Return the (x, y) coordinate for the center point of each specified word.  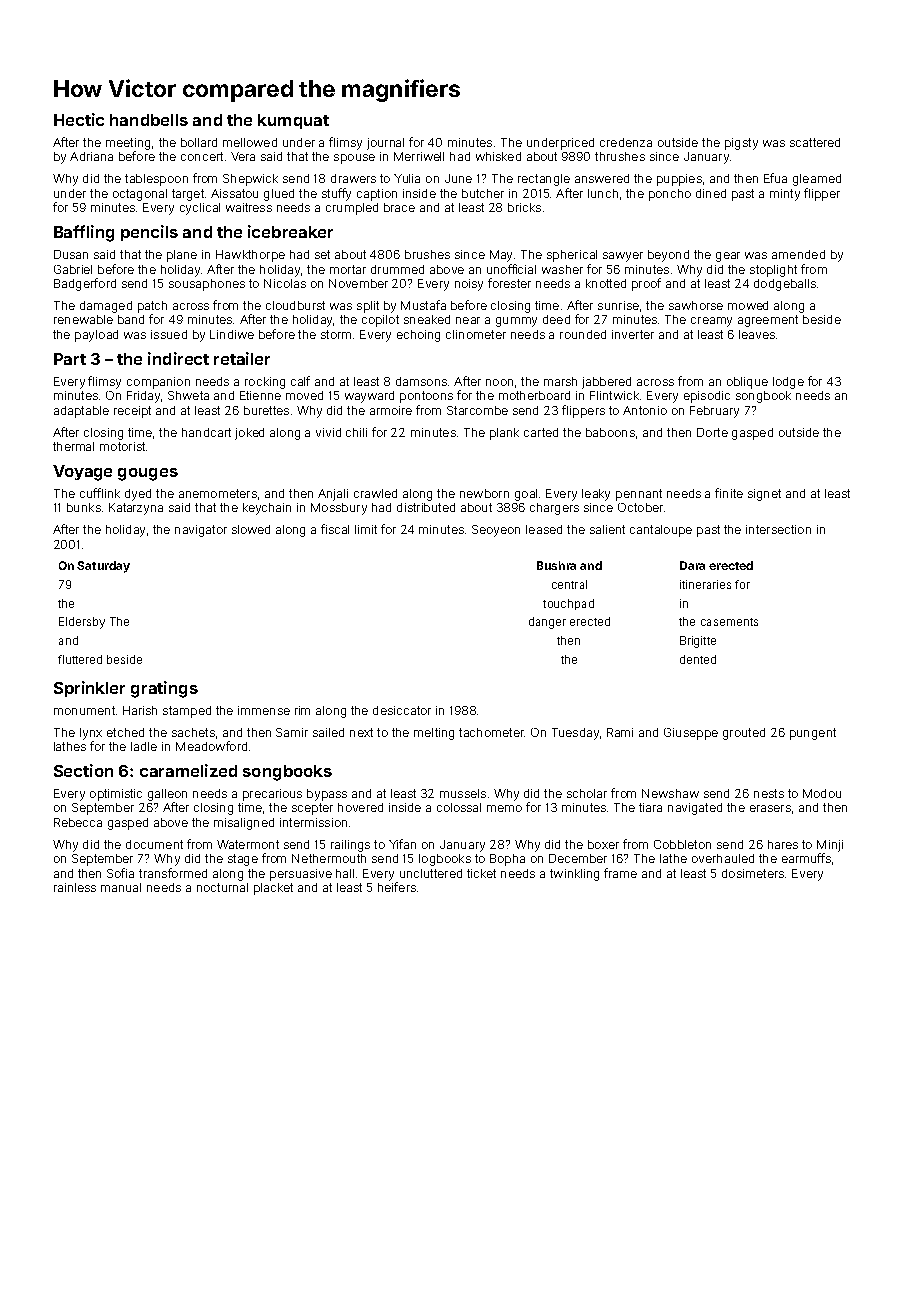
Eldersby (82, 623)
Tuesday (575, 734)
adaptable (81, 412)
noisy (469, 285)
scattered (815, 142)
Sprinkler (89, 689)
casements (729, 622)
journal (385, 144)
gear (728, 257)
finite (729, 493)
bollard (199, 142)
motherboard (534, 395)
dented (698, 659)
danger (547, 623)
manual (121, 887)
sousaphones (207, 285)
